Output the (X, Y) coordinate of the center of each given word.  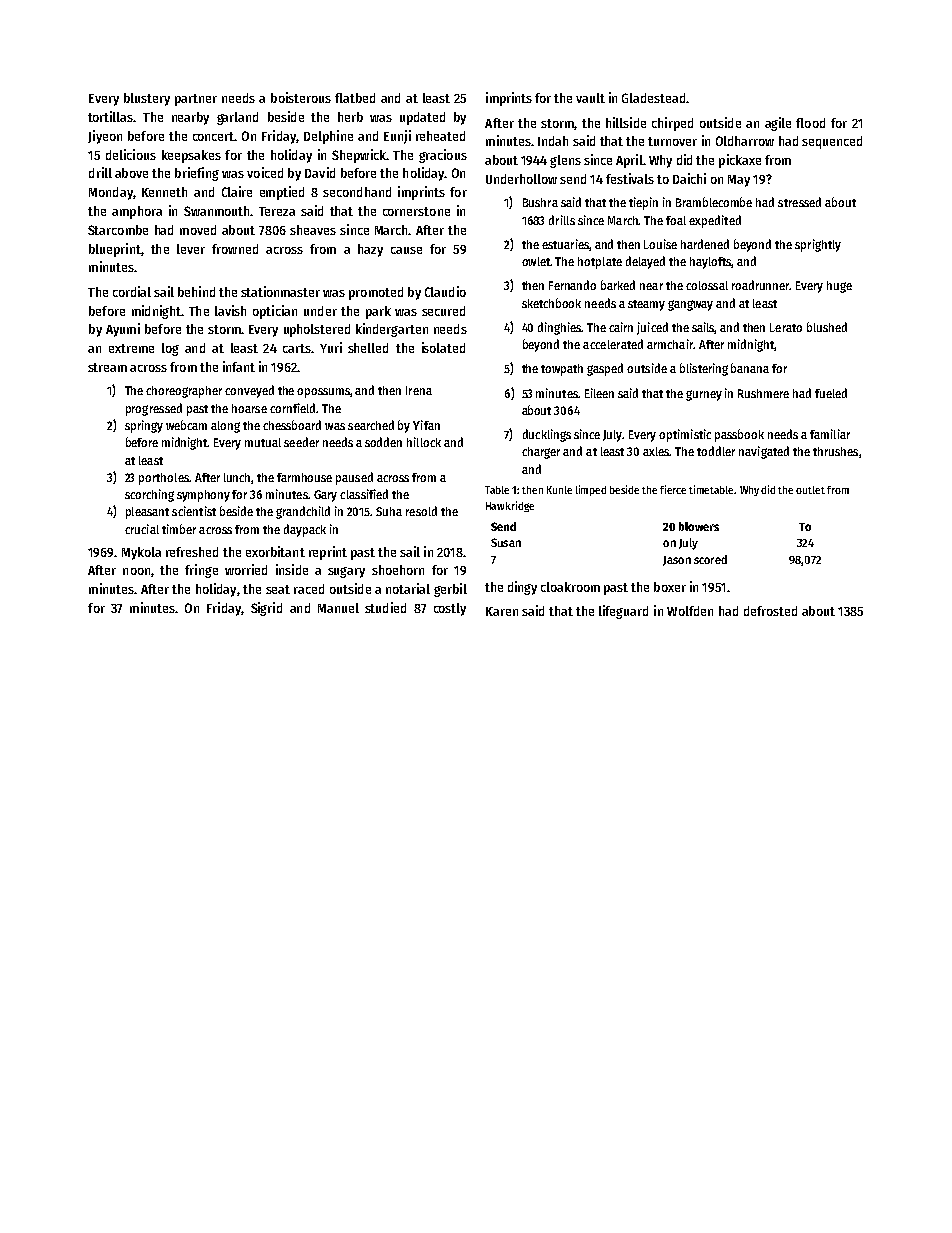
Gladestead (653, 98)
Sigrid (266, 609)
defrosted (770, 611)
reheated (440, 136)
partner (196, 100)
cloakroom (570, 587)
